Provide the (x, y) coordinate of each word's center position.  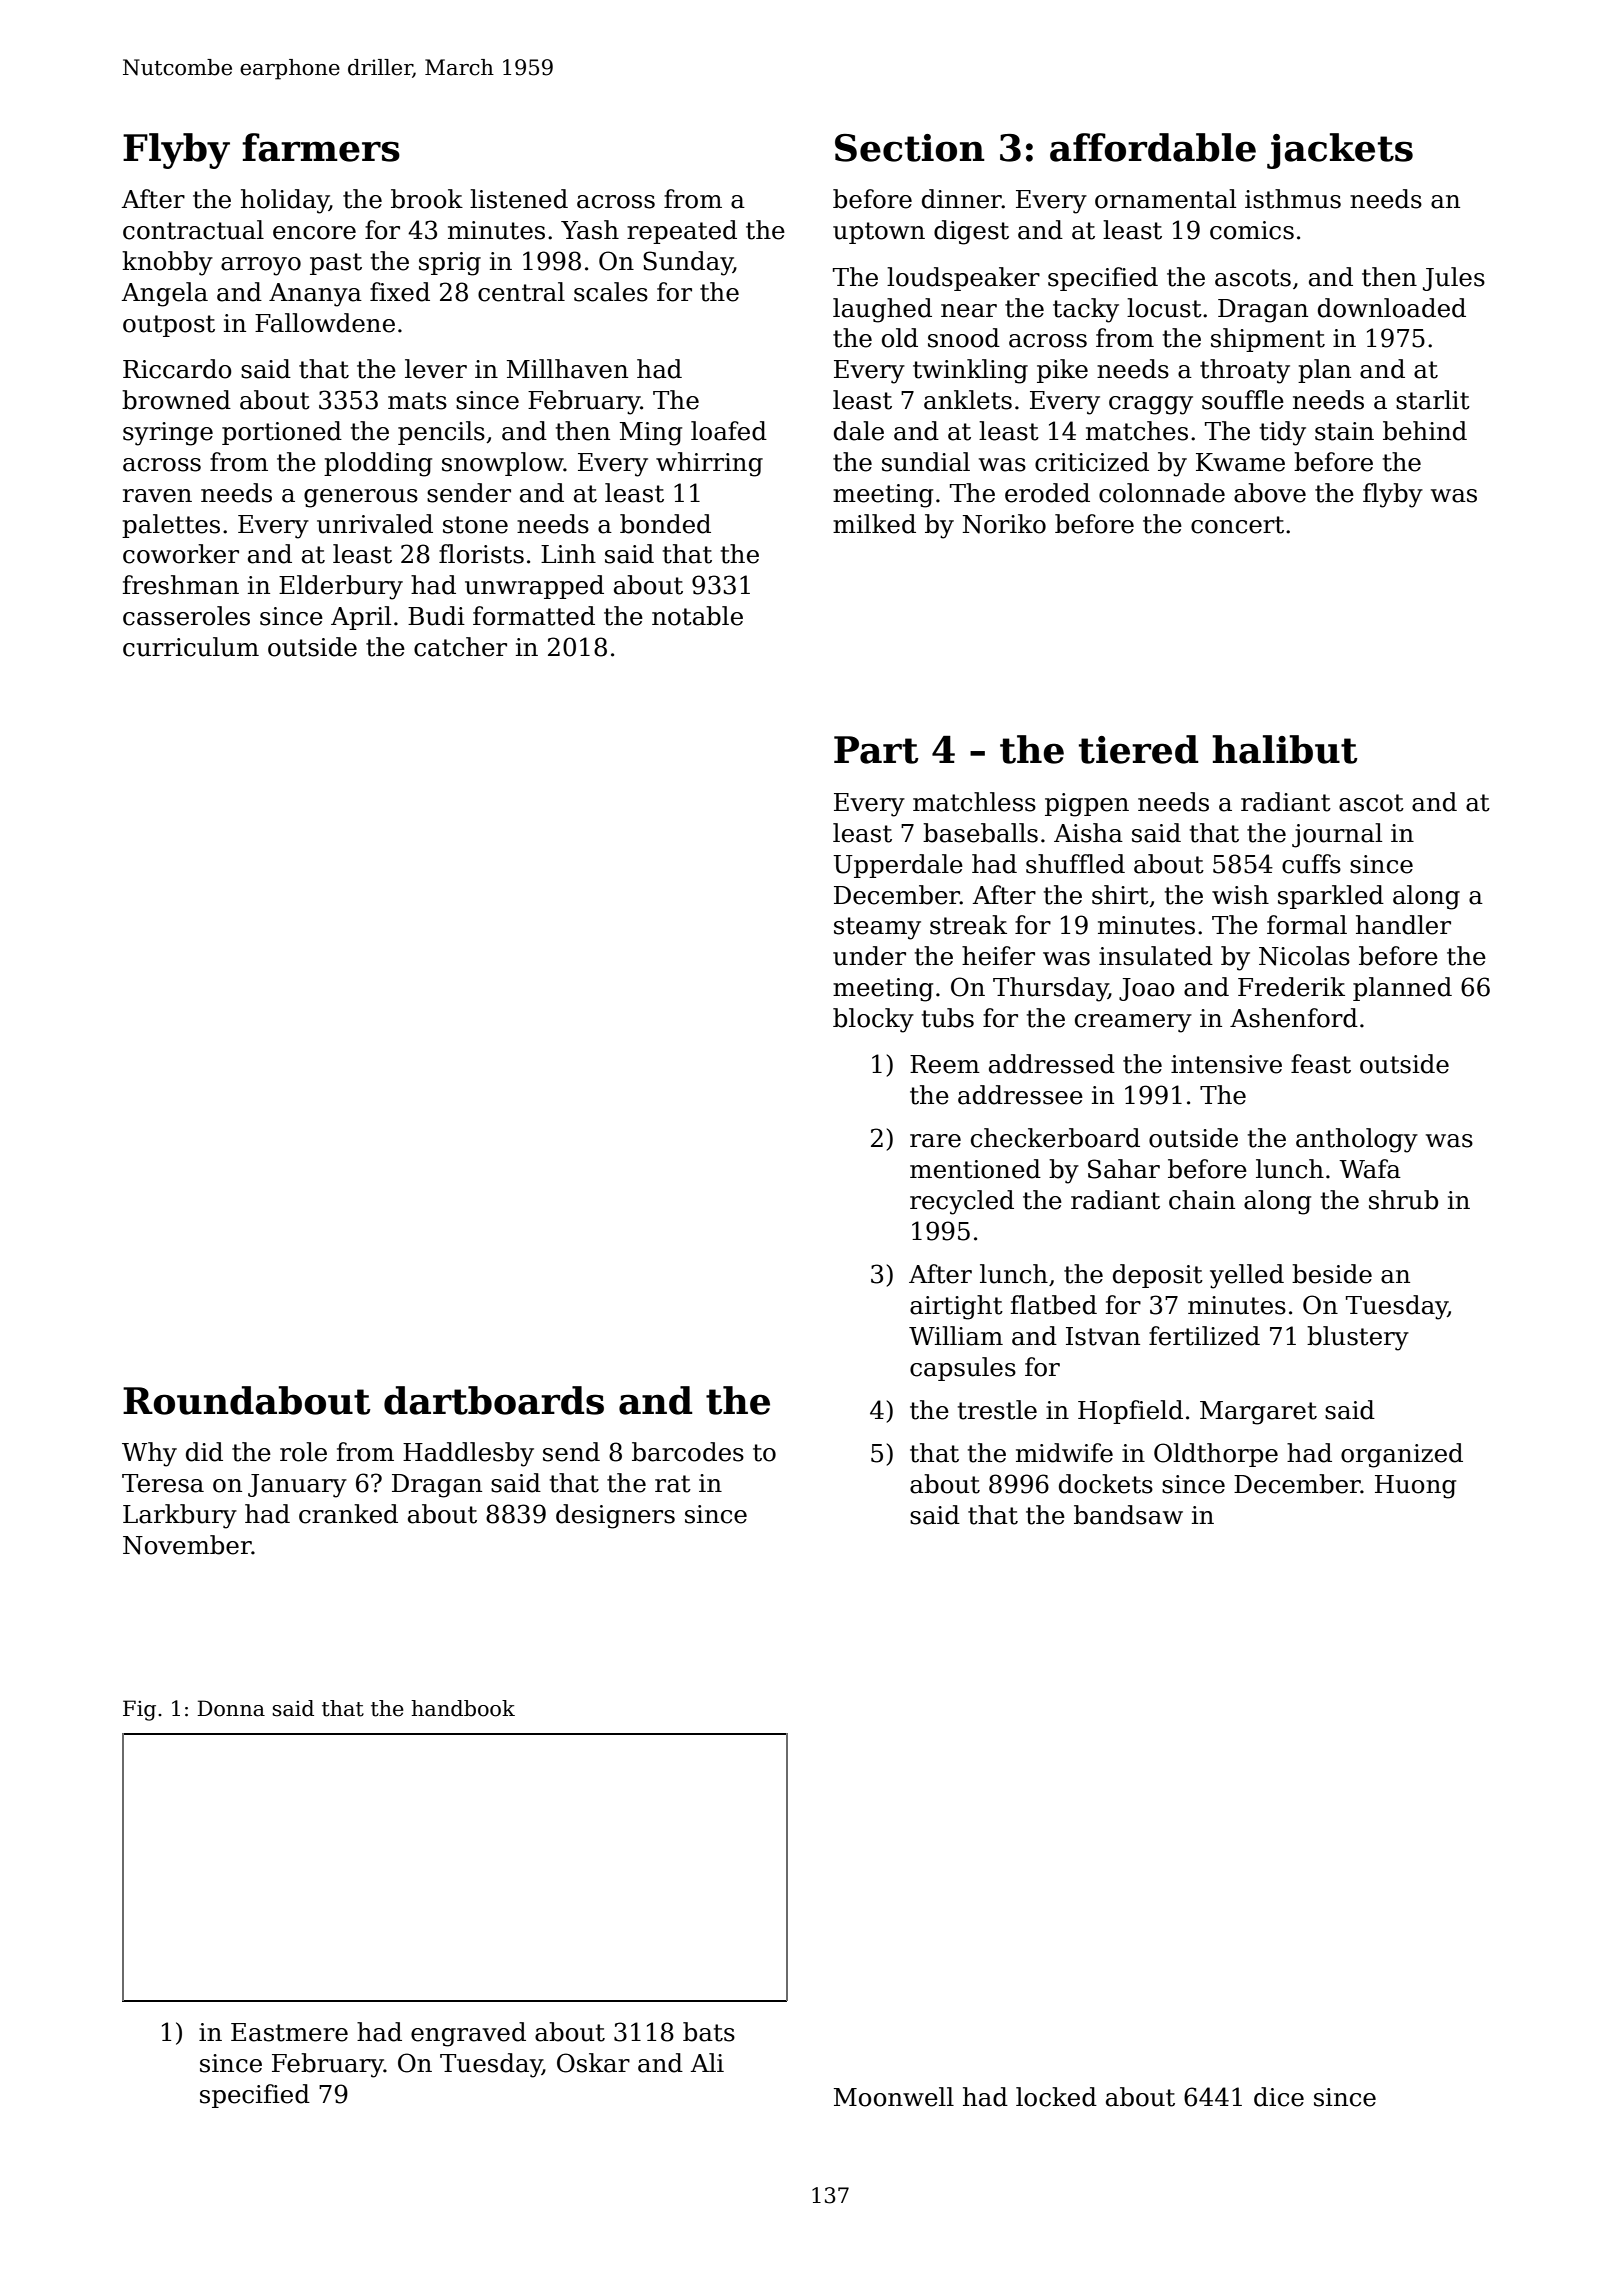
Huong (1415, 1487)
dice (1279, 2097)
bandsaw (1128, 1515)
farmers (321, 147)
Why (149, 1454)
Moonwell (894, 2097)
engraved (468, 2034)
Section (910, 148)
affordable (1153, 147)
